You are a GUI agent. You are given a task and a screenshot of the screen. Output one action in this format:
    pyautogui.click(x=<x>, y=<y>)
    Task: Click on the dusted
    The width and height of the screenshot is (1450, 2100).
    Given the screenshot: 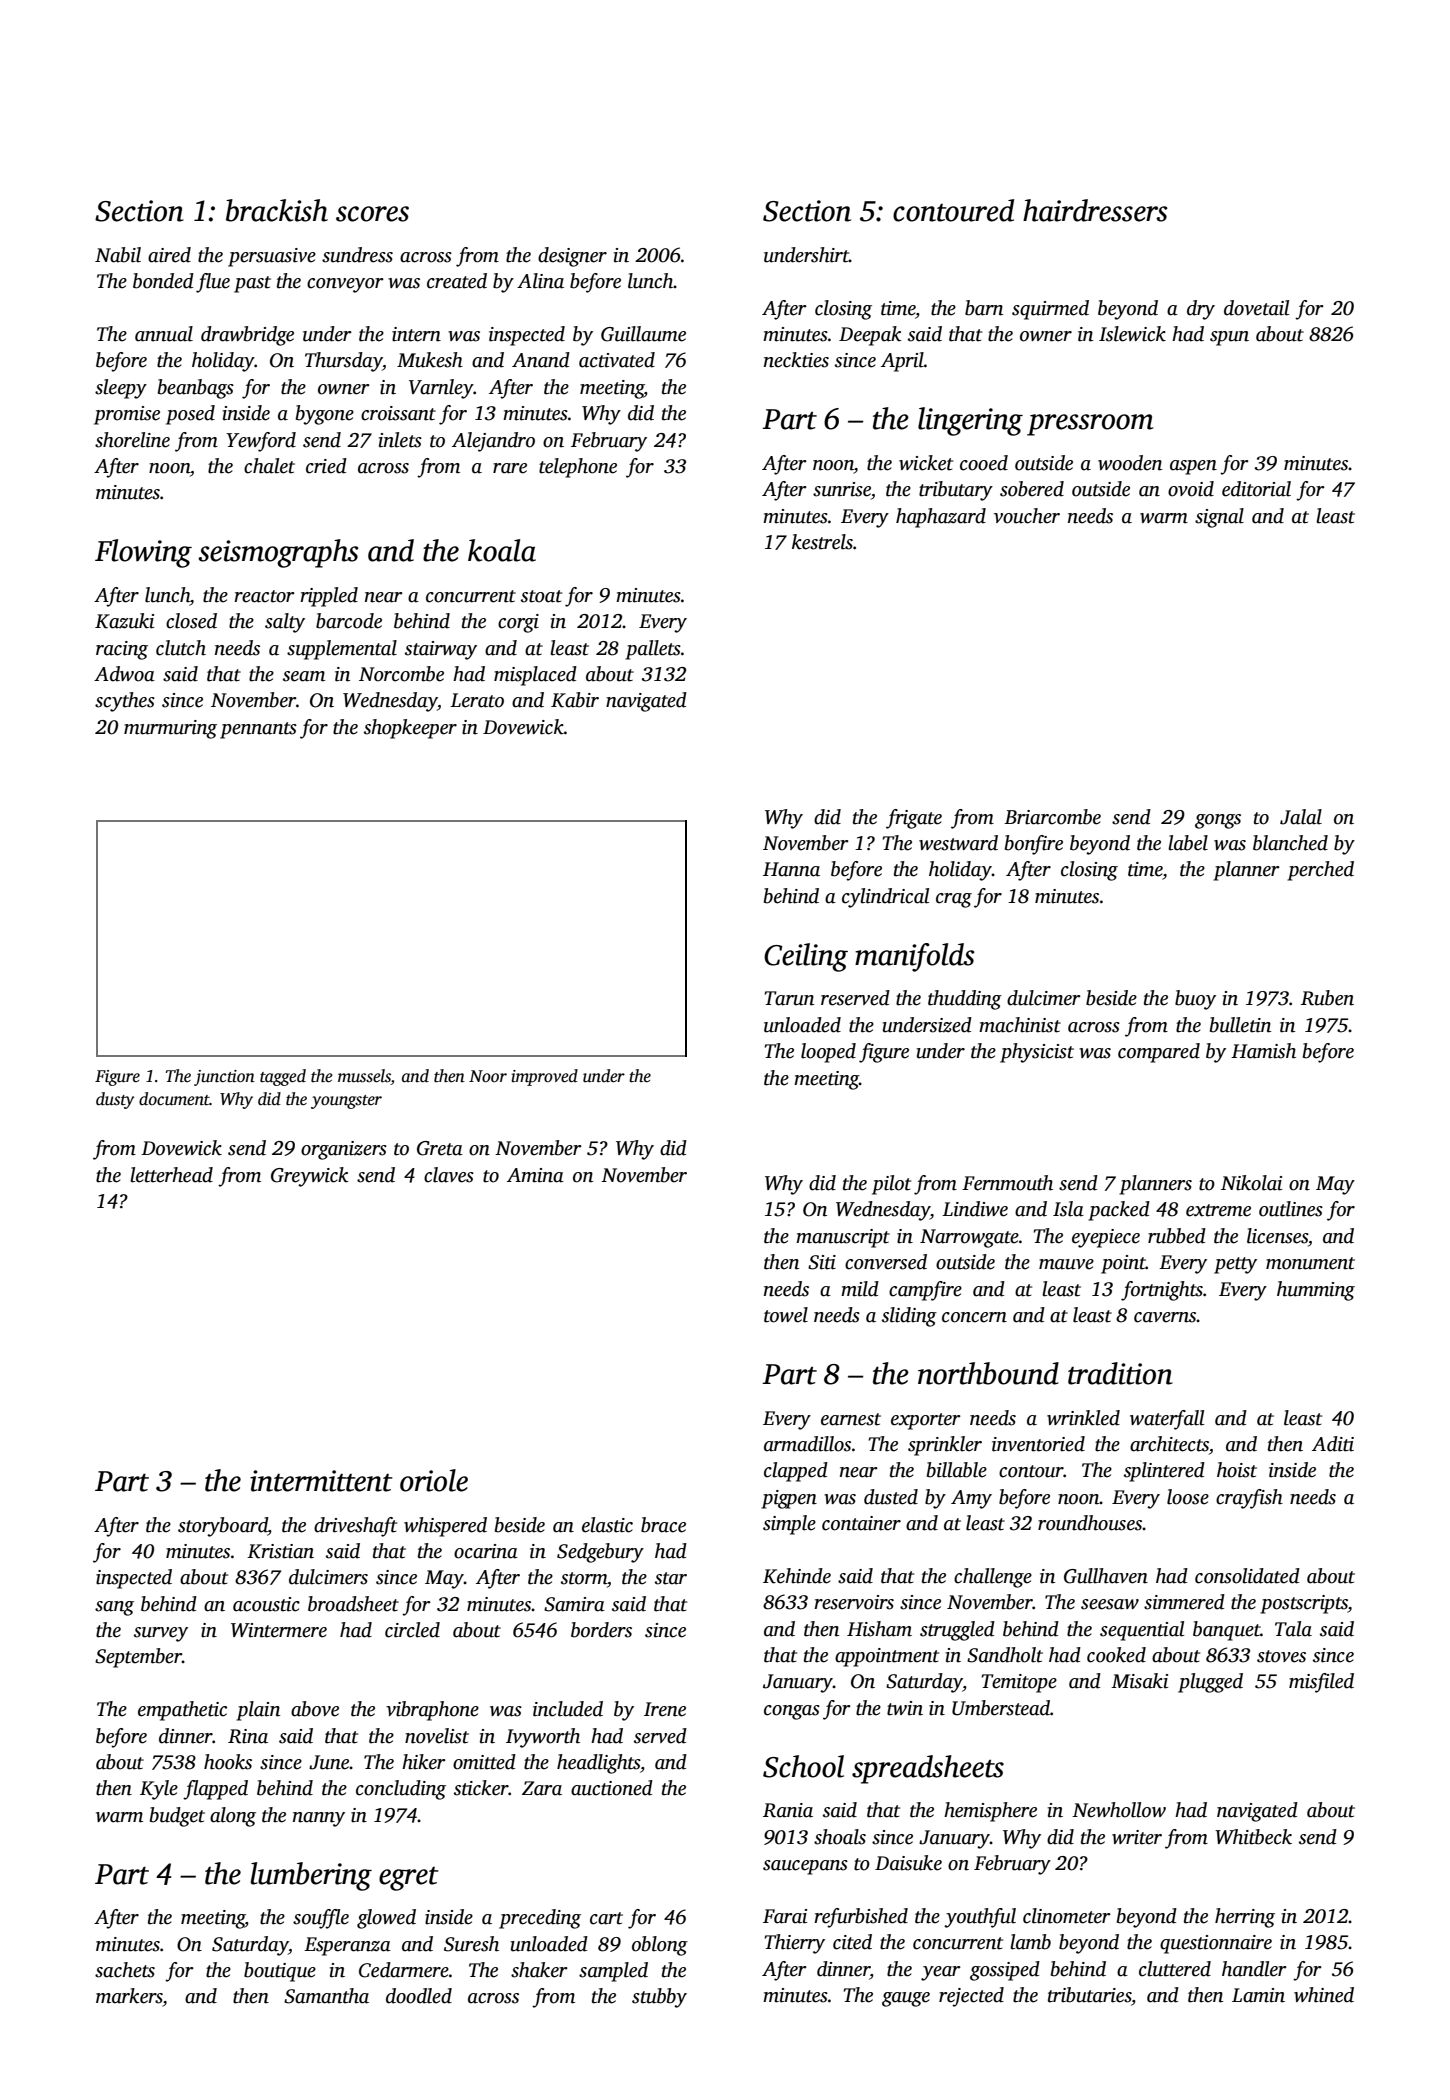 What is the action you would take?
    pyautogui.click(x=891, y=1497)
